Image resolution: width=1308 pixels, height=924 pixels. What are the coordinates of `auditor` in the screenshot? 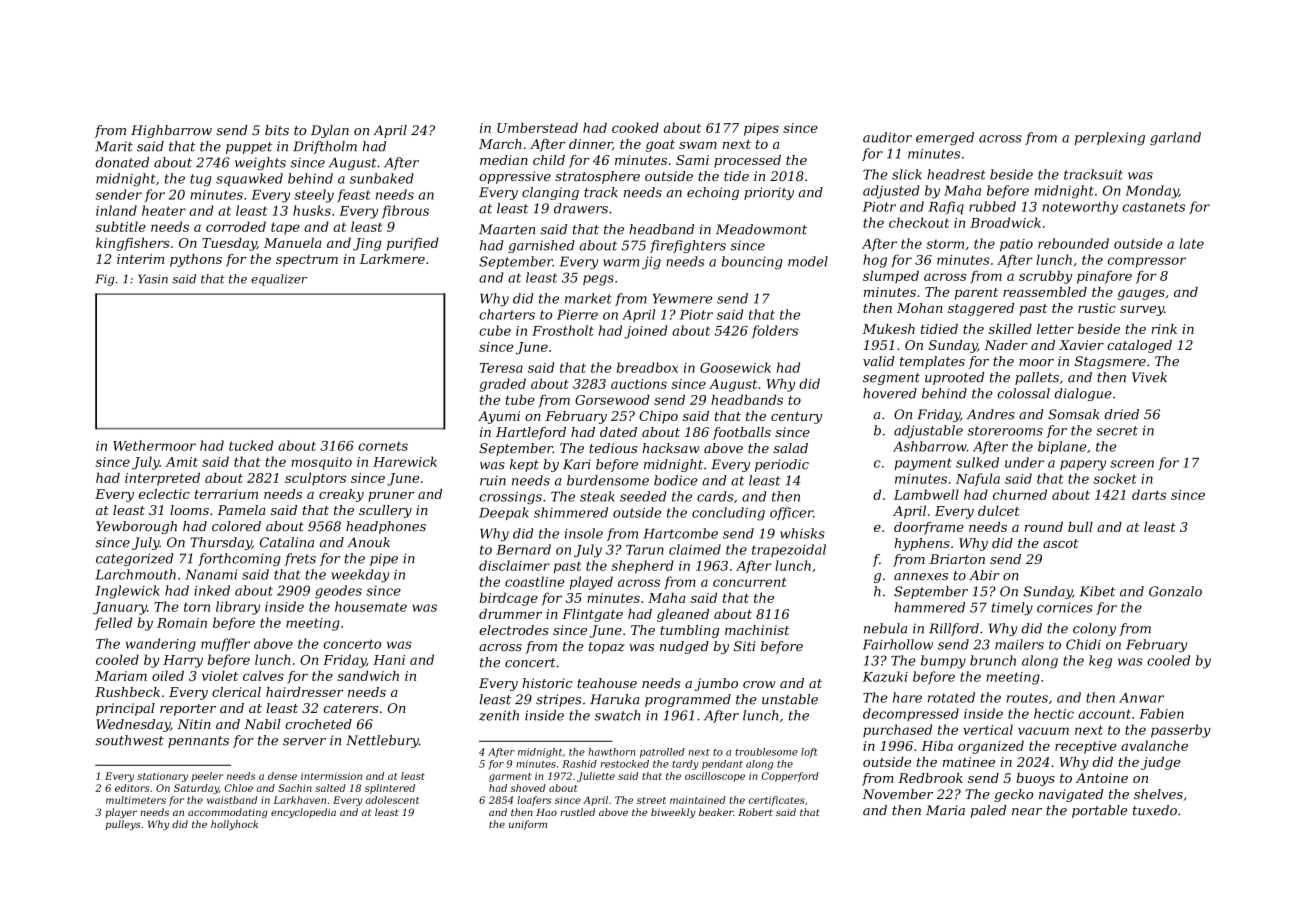 It's located at (887, 137).
